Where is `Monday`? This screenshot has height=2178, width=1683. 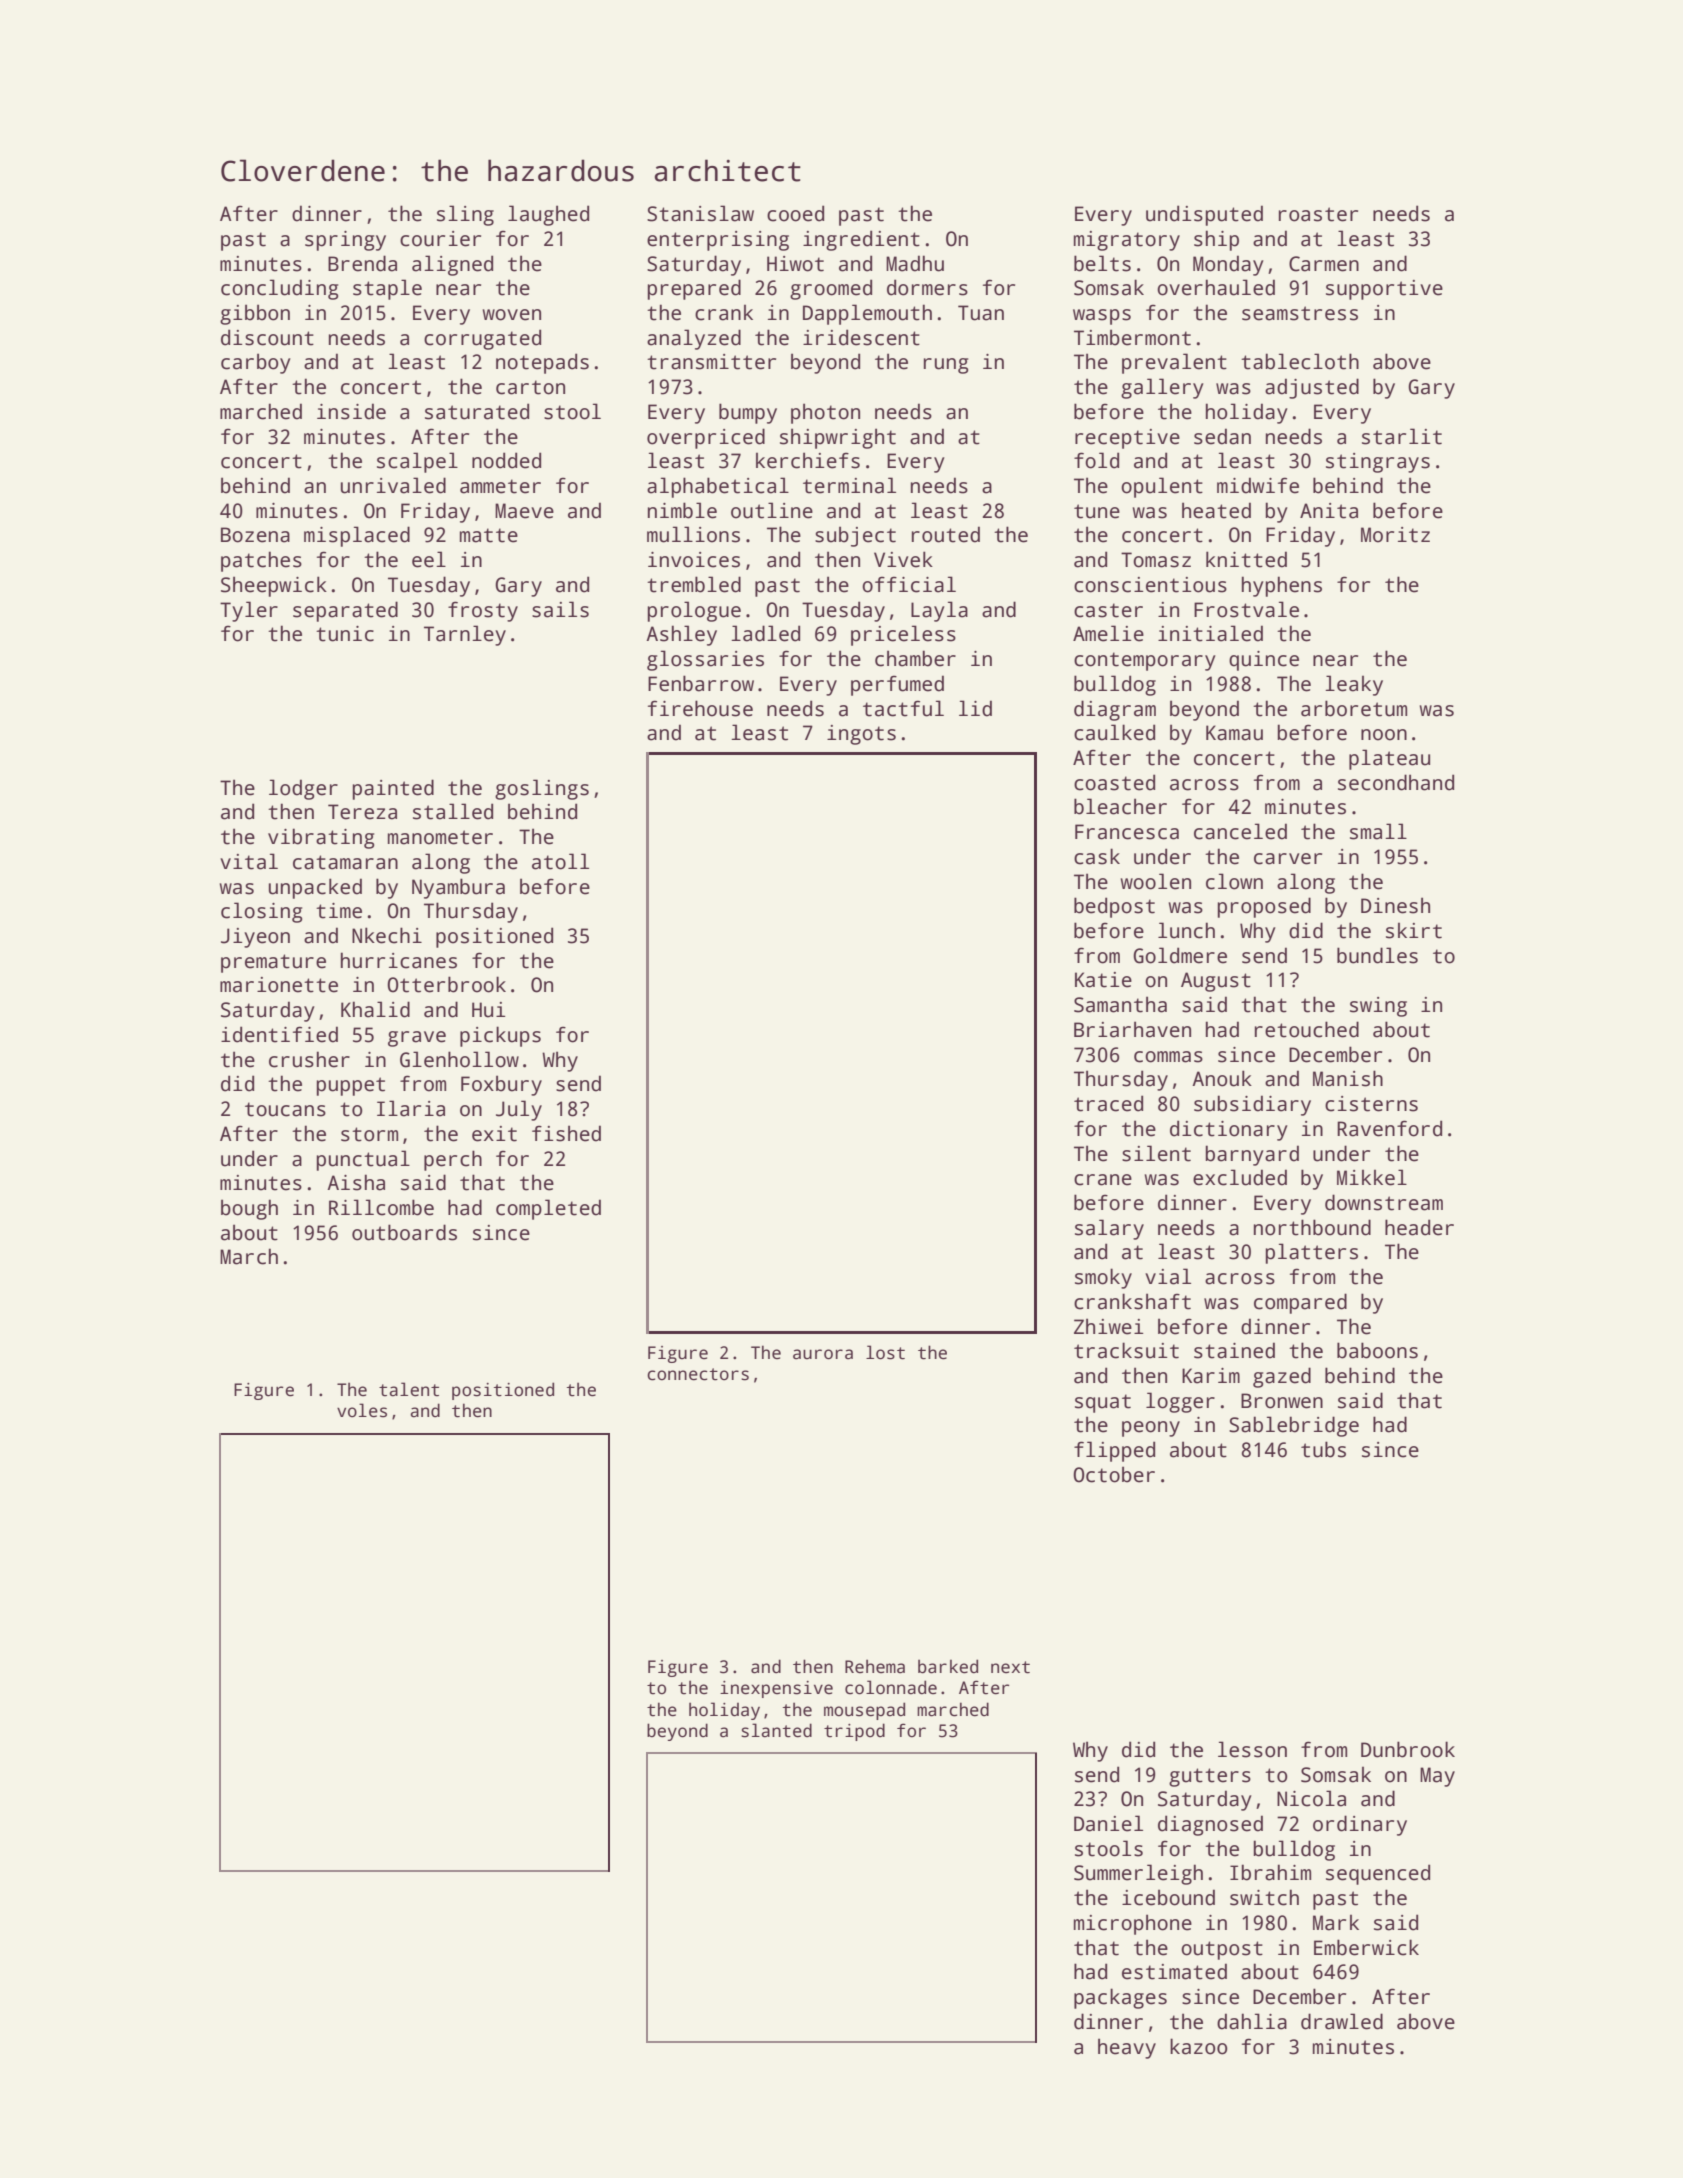
Monday is located at coordinates (1228, 265).
